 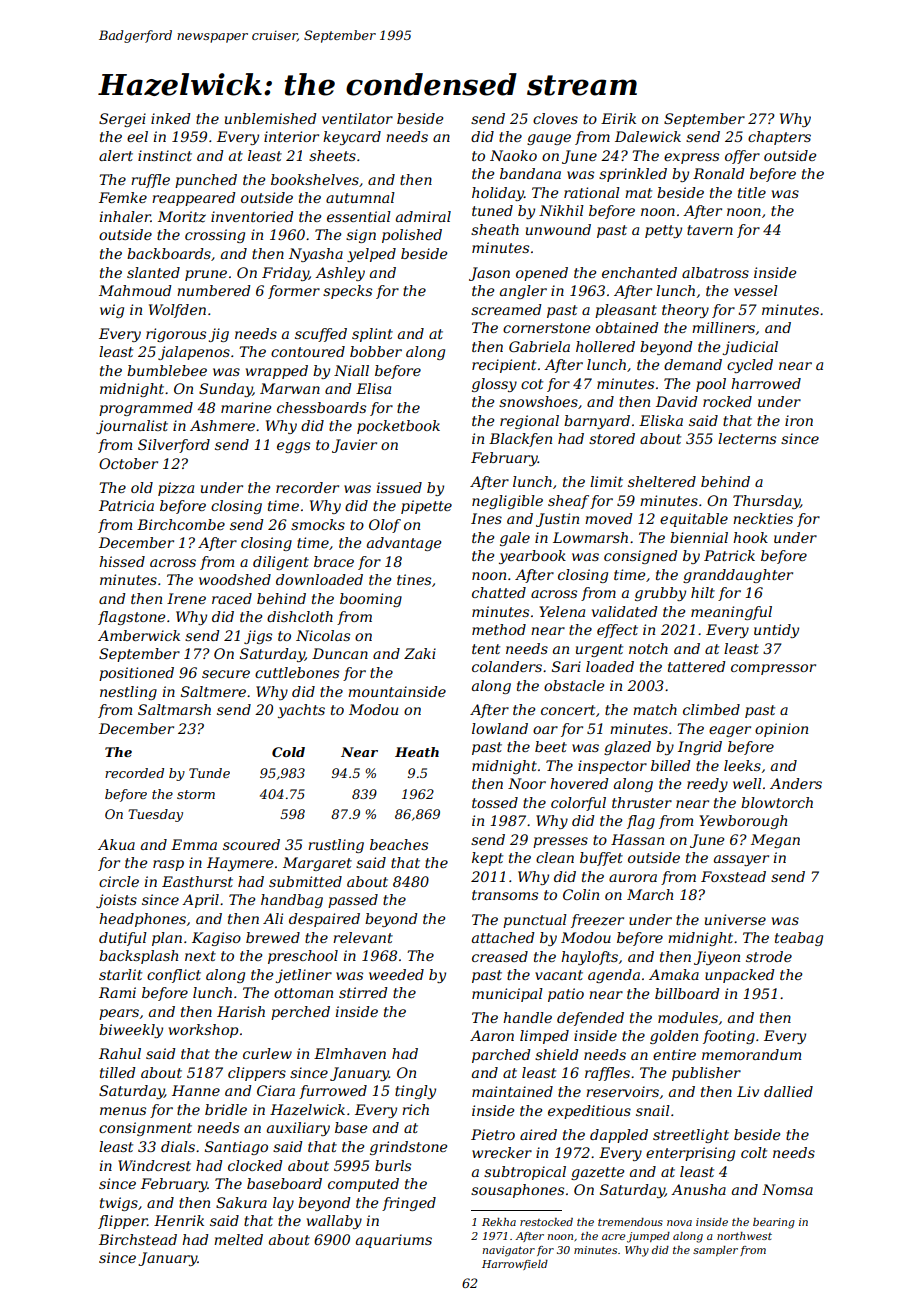 What do you see at coordinates (769, 956) in the screenshot?
I see `strode` at bounding box center [769, 956].
